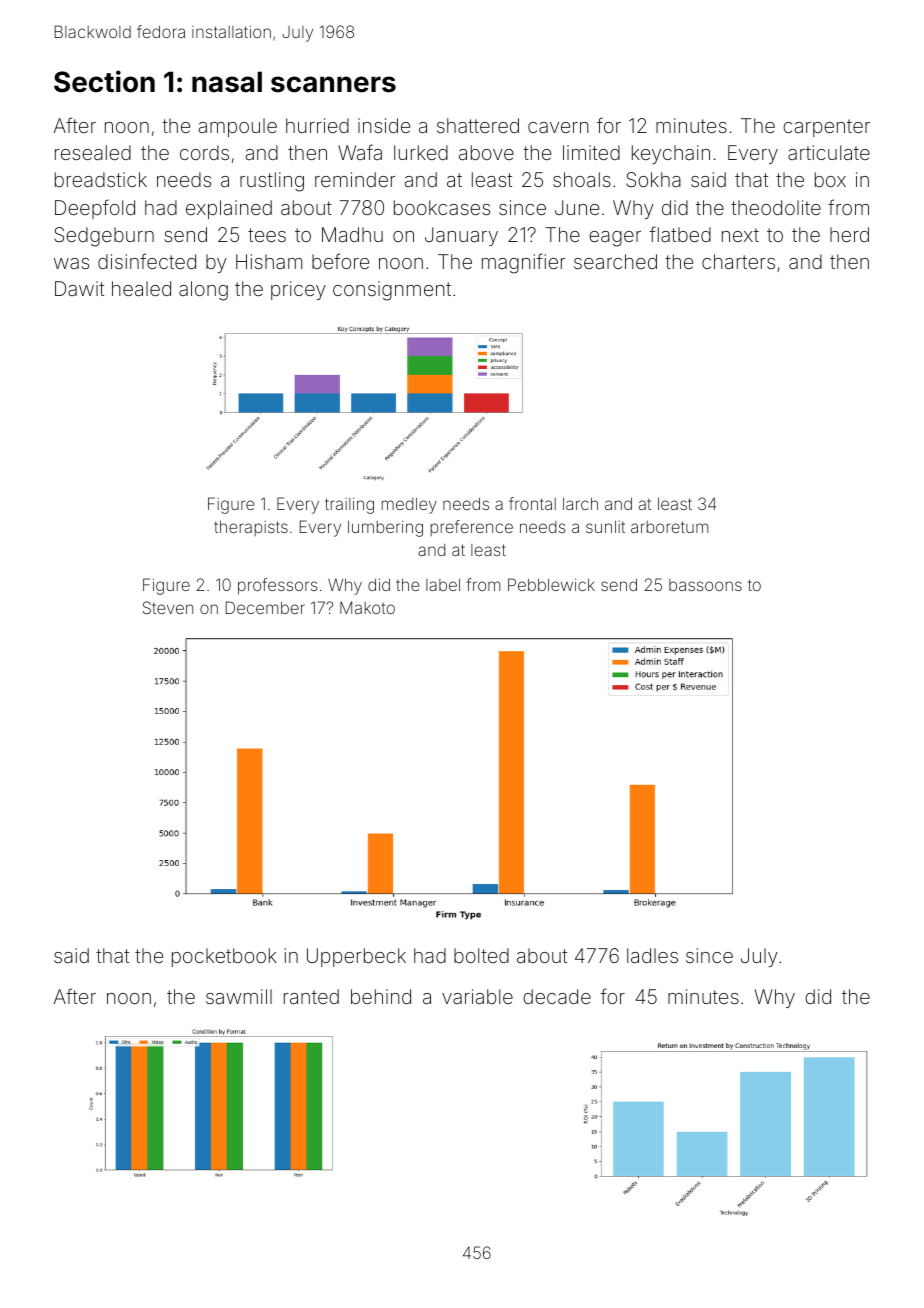 The image size is (924, 1308). What do you see at coordinates (204, 152) in the document?
I see `cords` at bounding box center [204, 152].
